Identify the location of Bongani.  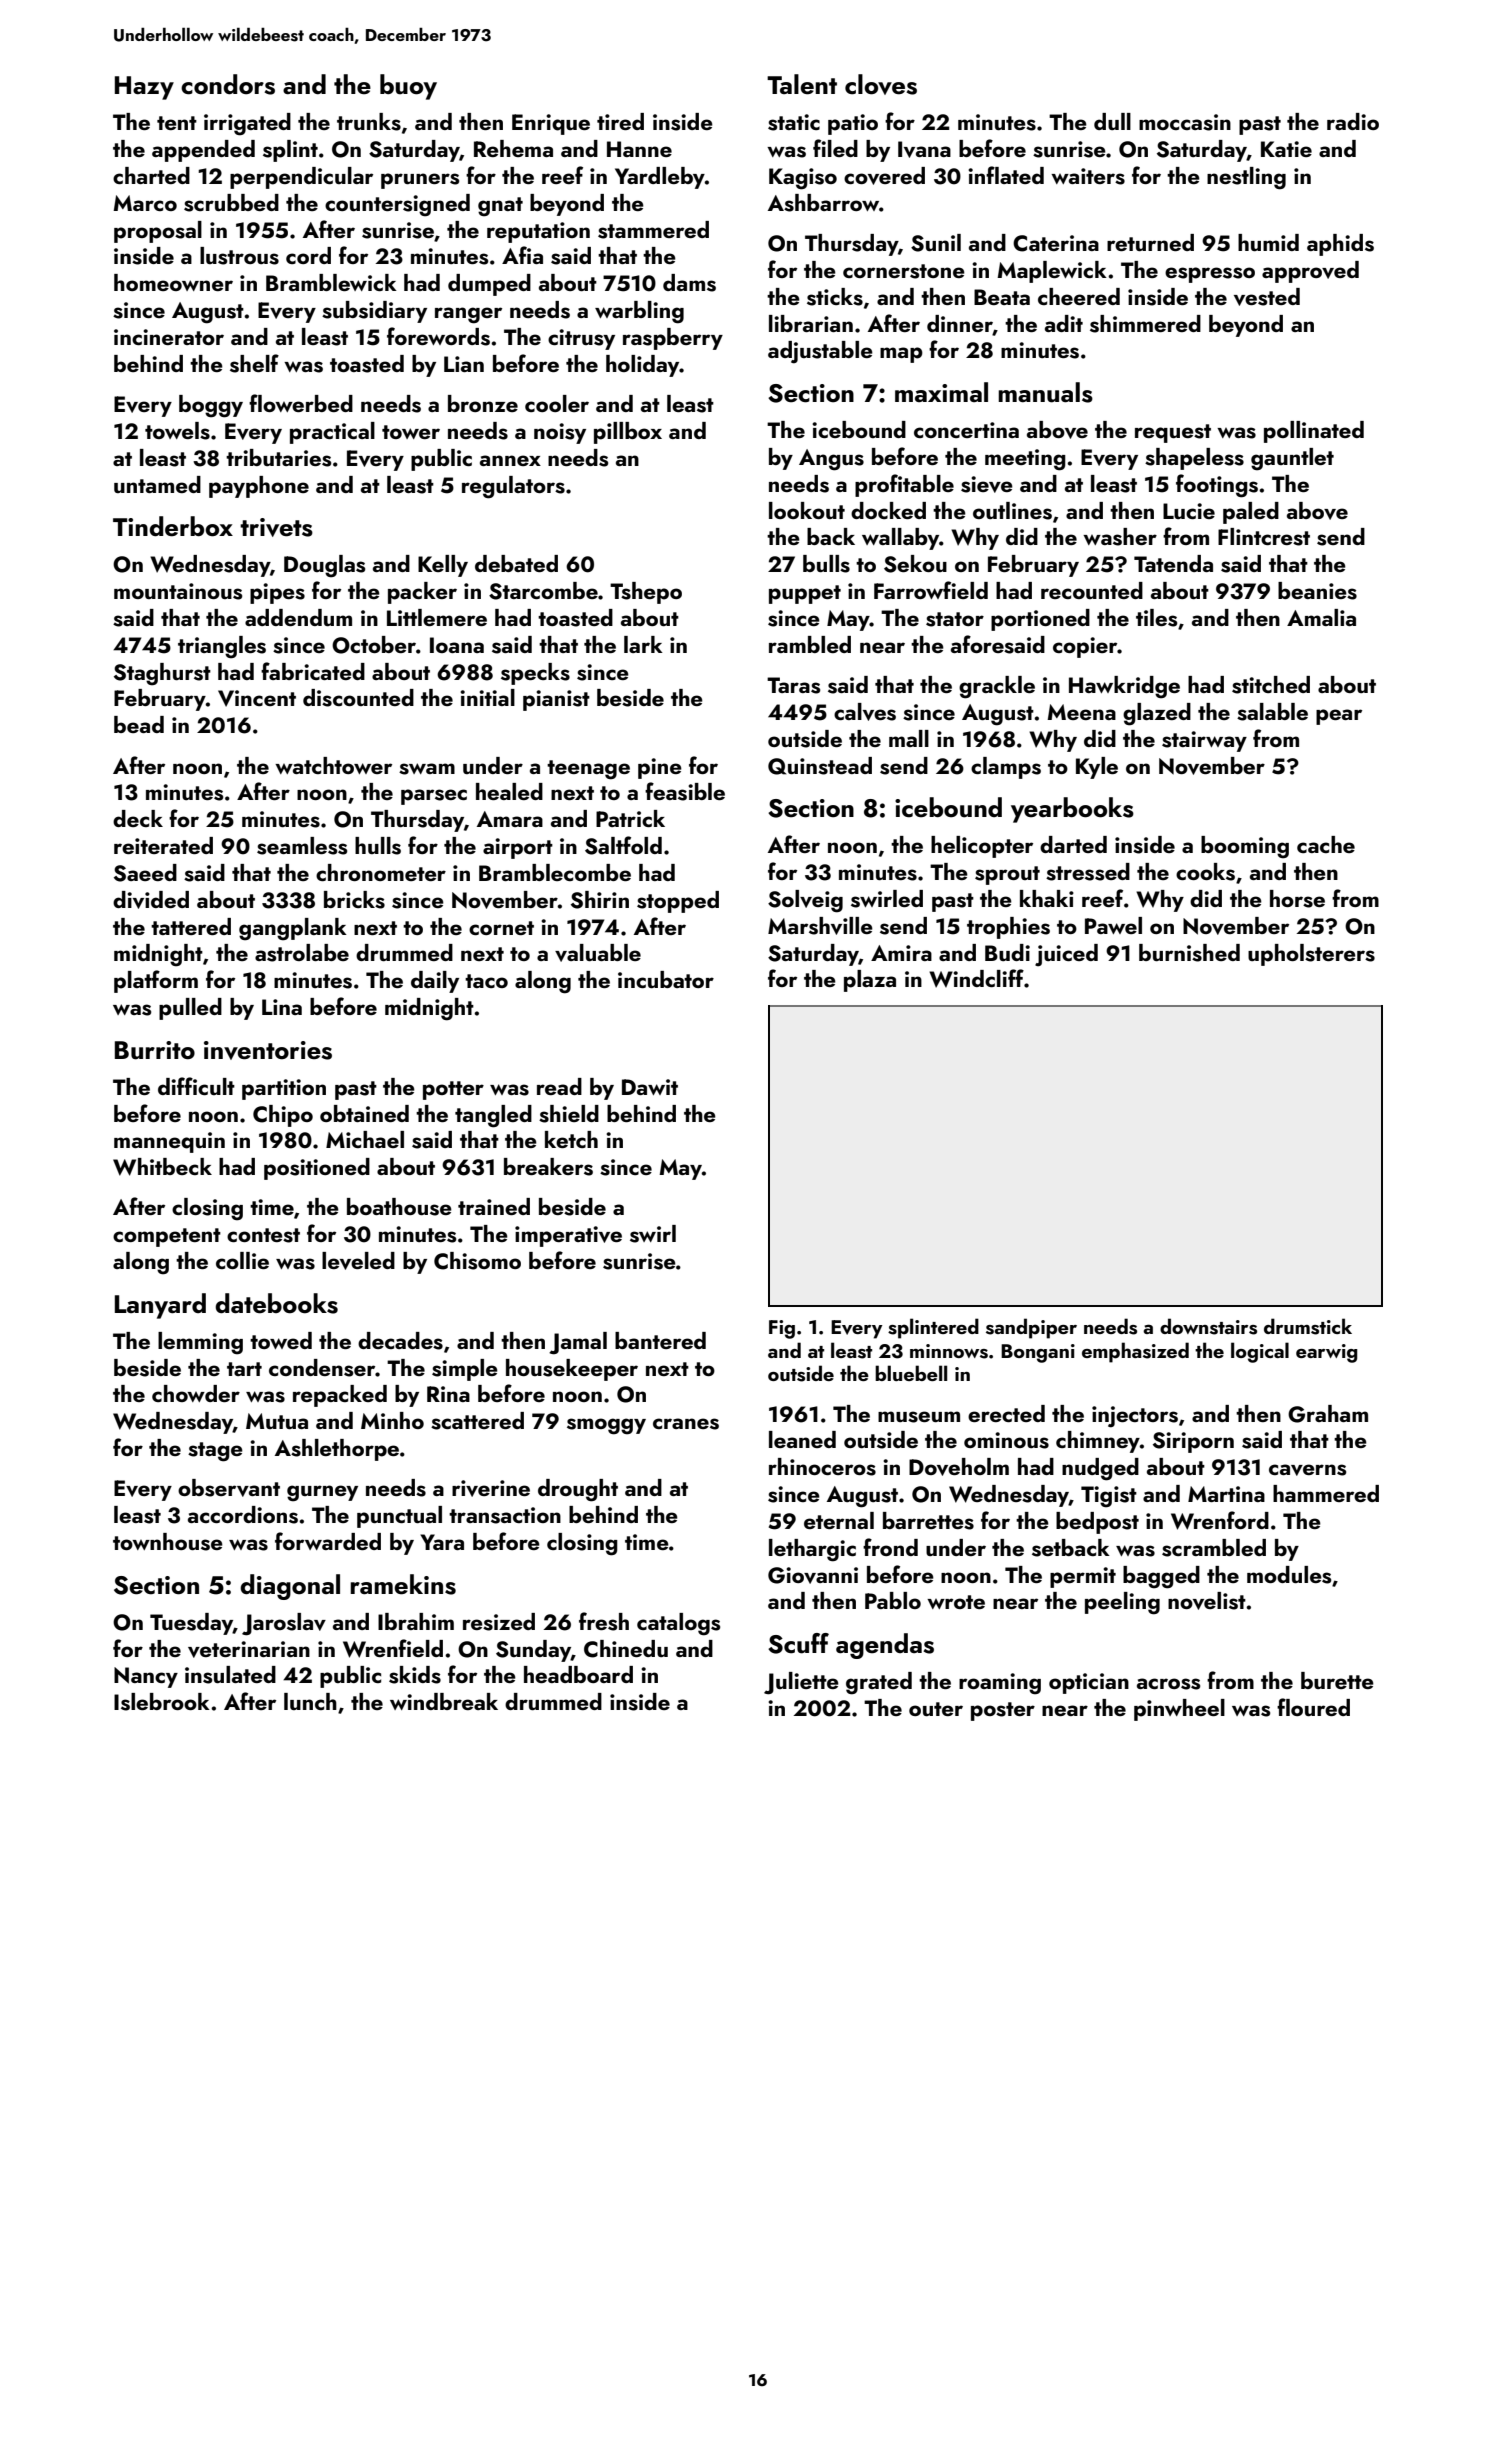
(1038, 1353).
